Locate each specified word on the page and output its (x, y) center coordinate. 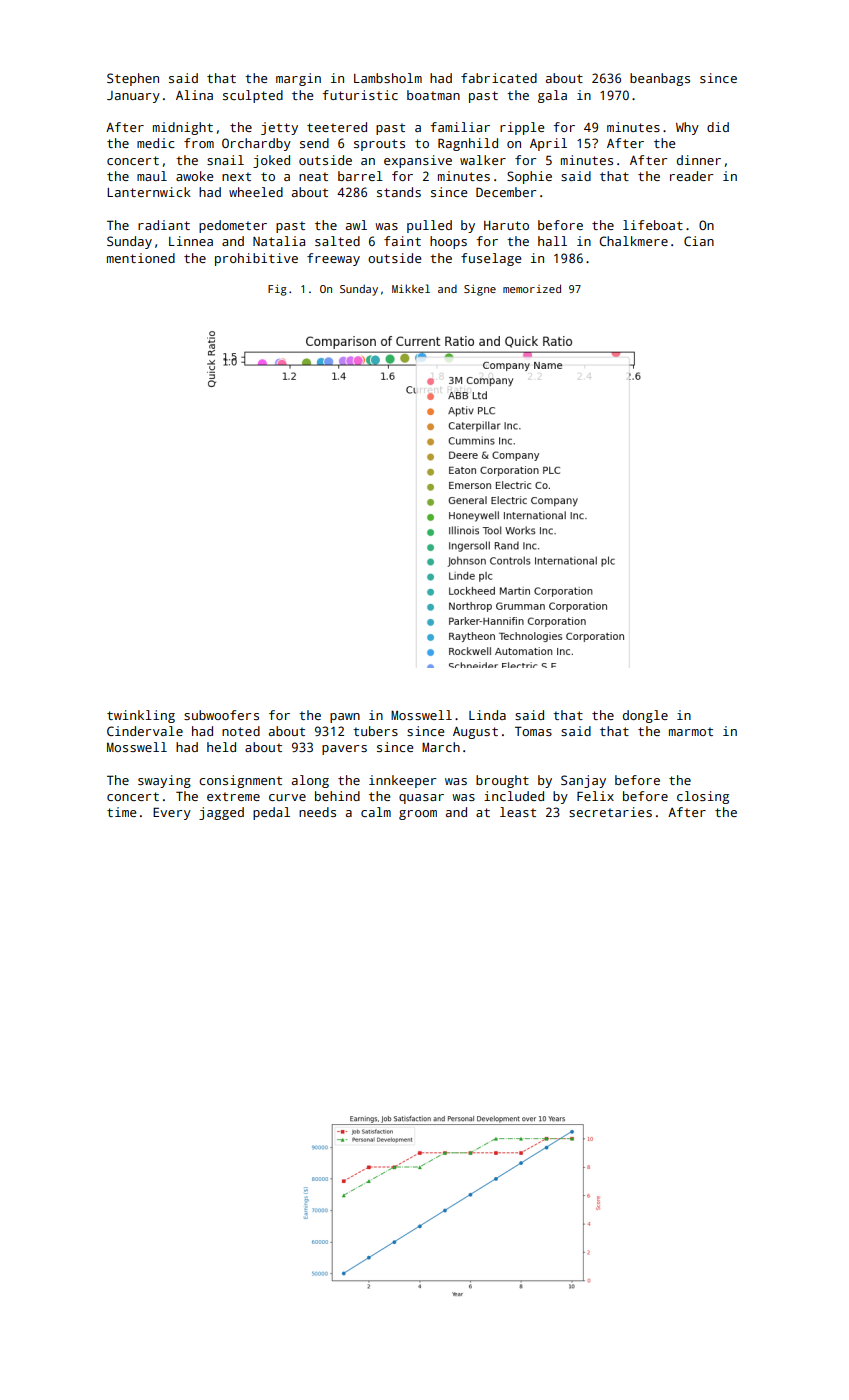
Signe (480, 290)
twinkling (141, 716)
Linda (487, 715)
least (518, 812)
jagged (221, 813)
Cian (699, 241)
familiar (460, 127)
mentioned (141, 258)
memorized (532, 288)
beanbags (660, 79)
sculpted (253, 96)
